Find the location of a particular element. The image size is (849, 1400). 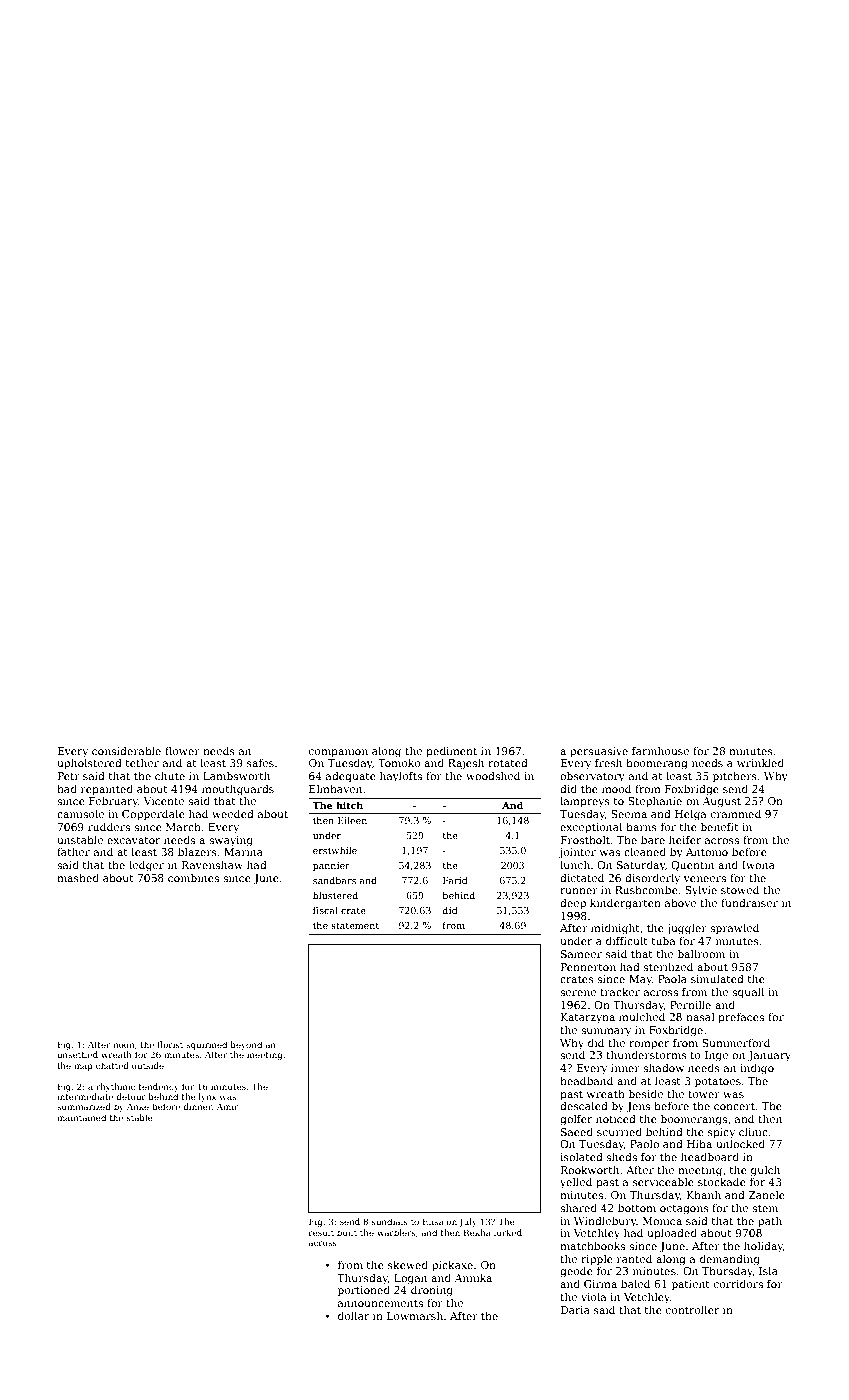

squirmed is located at coordinates (206, 1045).
